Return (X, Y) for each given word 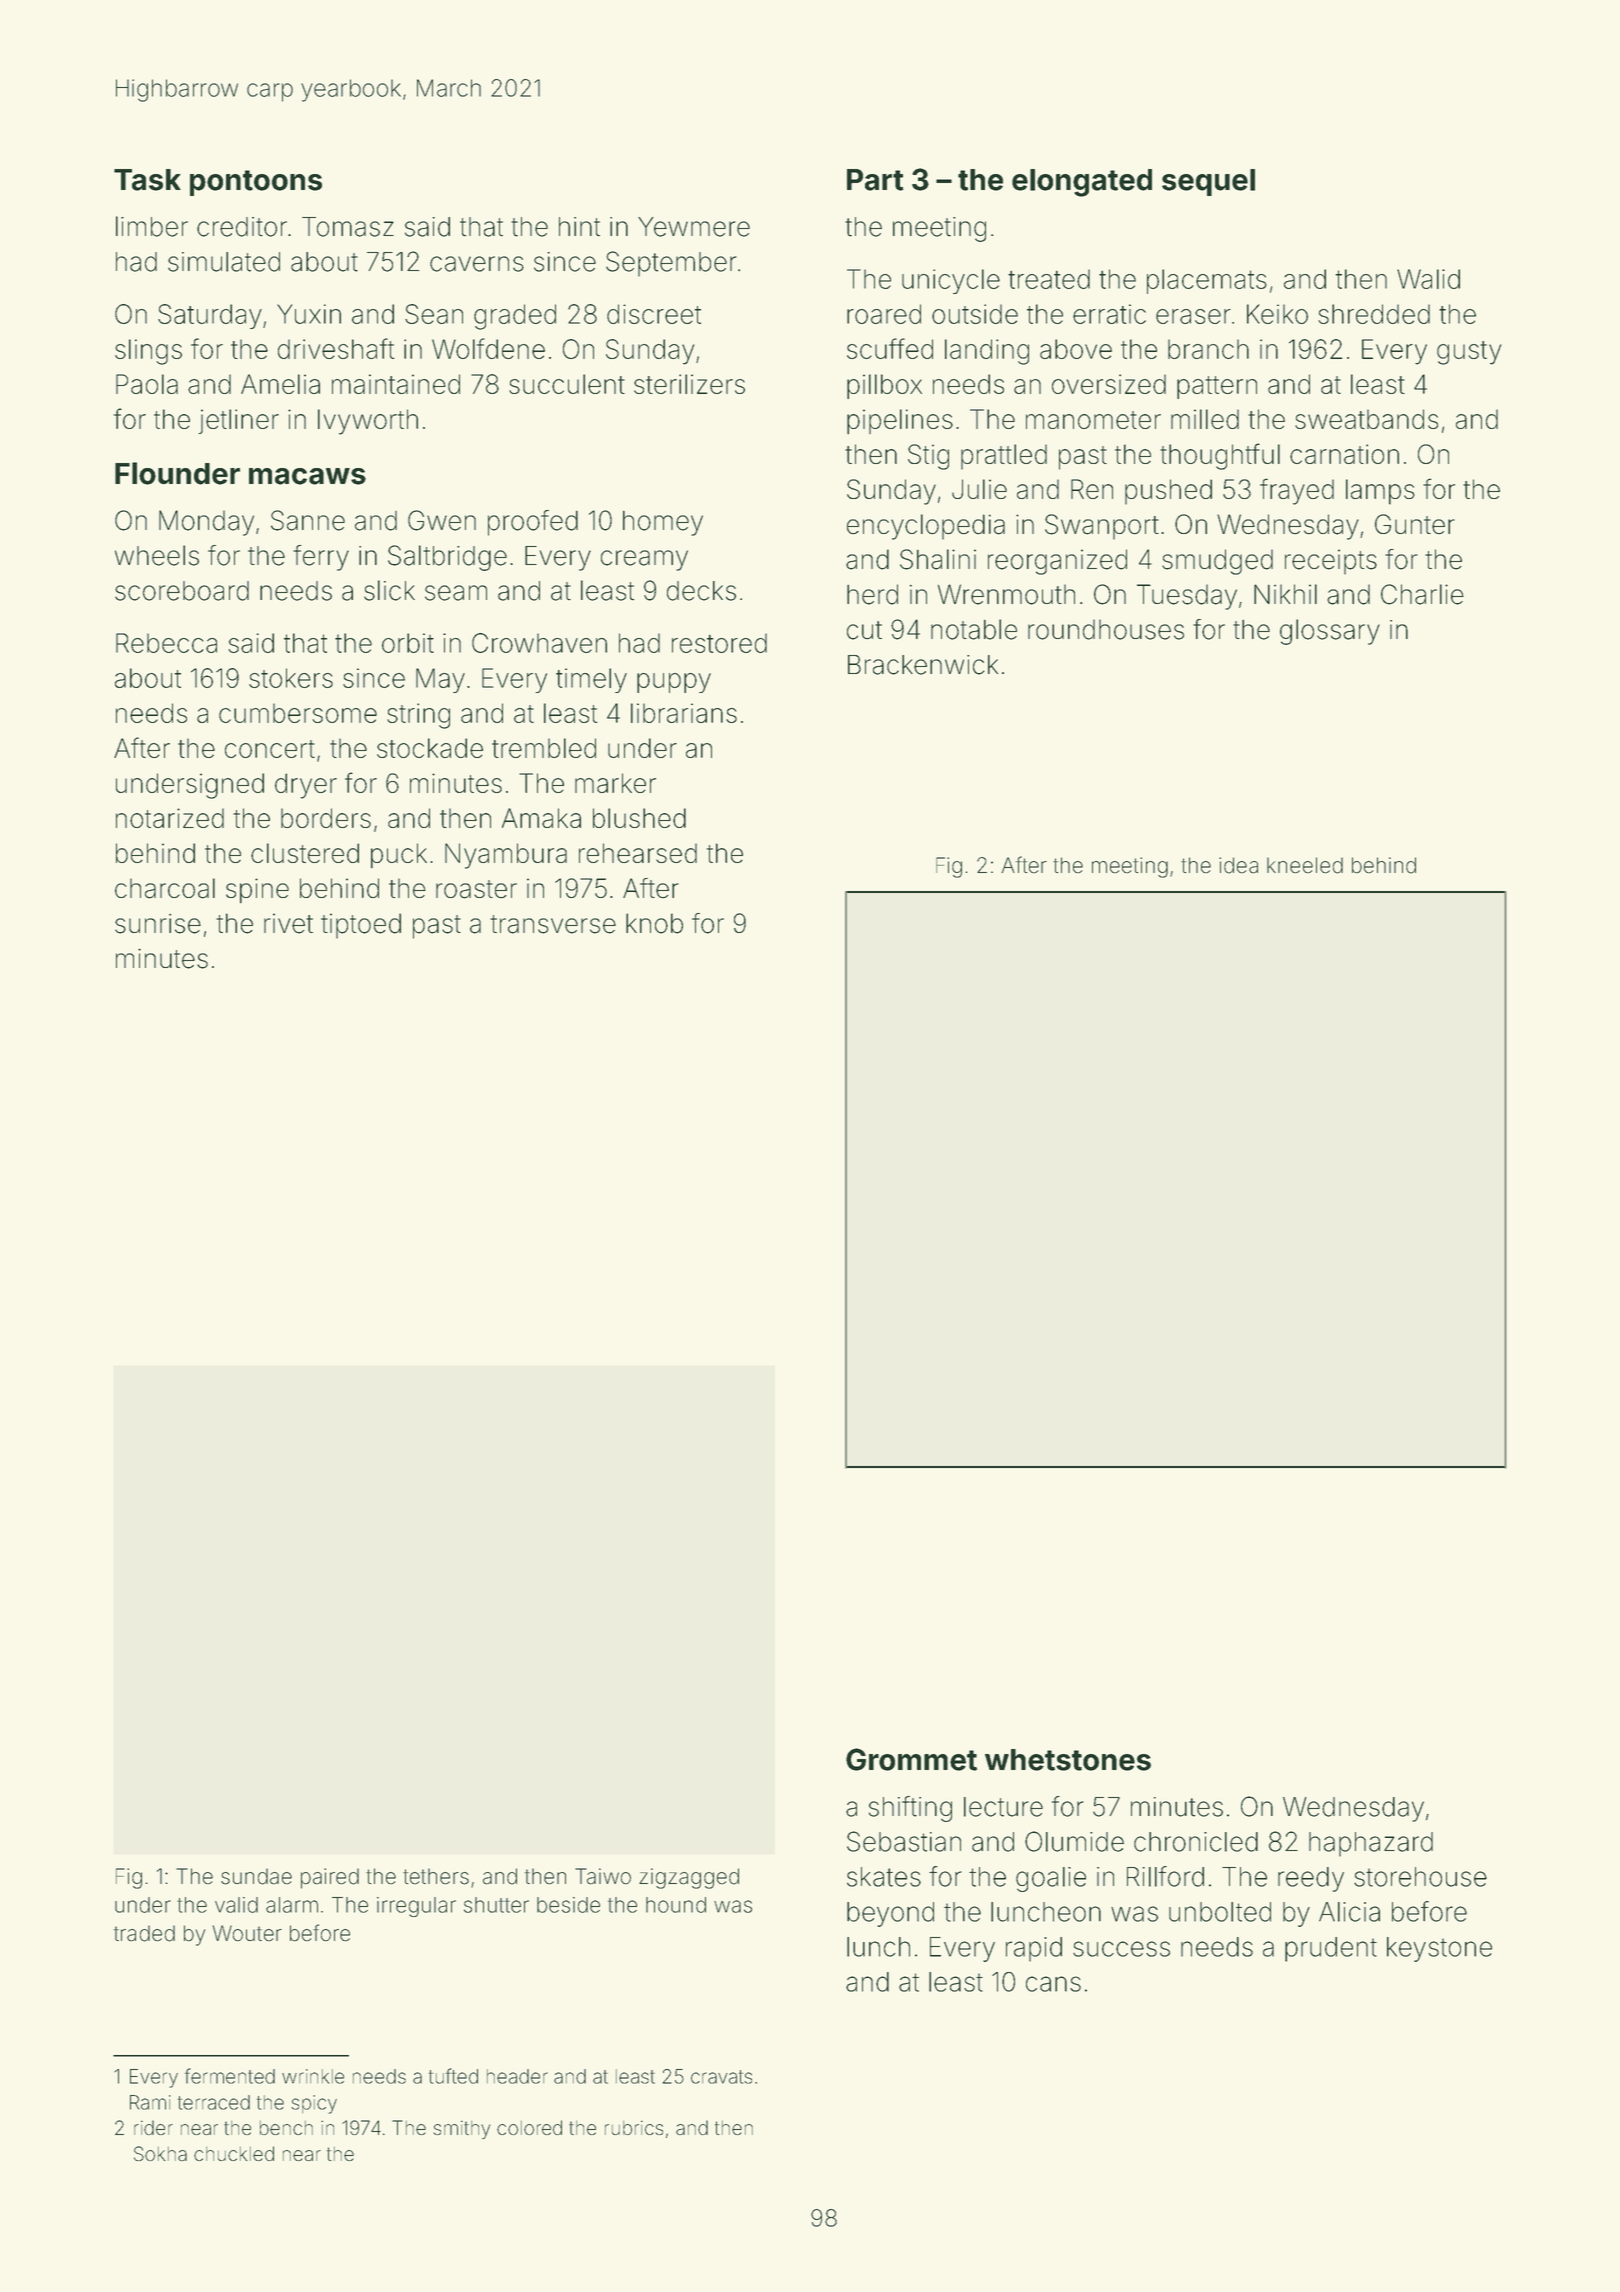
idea (1238, 865)
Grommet (911, 1759)
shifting (910, 1809)
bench (286, 2128)
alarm (292, 1905)
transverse (553, 924)
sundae (256, 1876)
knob (654, 923)
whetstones (1068, 1760)
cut (864, 630)
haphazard (1371, 1844)
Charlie (1422, 594)
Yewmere (694, 227)
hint (579, 227)
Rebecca (166, 643)
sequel (1208, 182)
